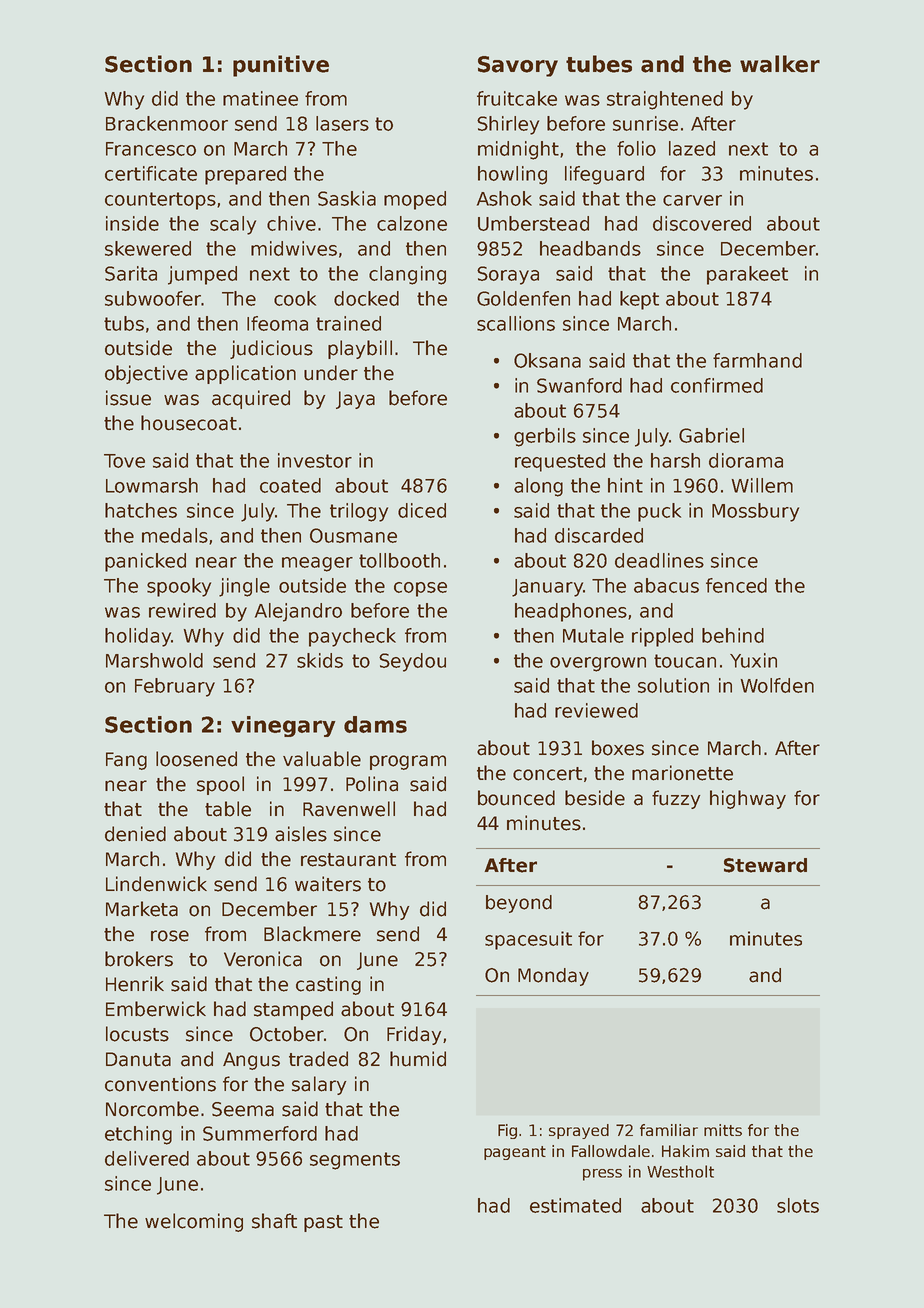 The width and height of the document is (924, 1308). Describe the element at coordinates (777, 685) in the document. I see `Wolfden` at that location.
